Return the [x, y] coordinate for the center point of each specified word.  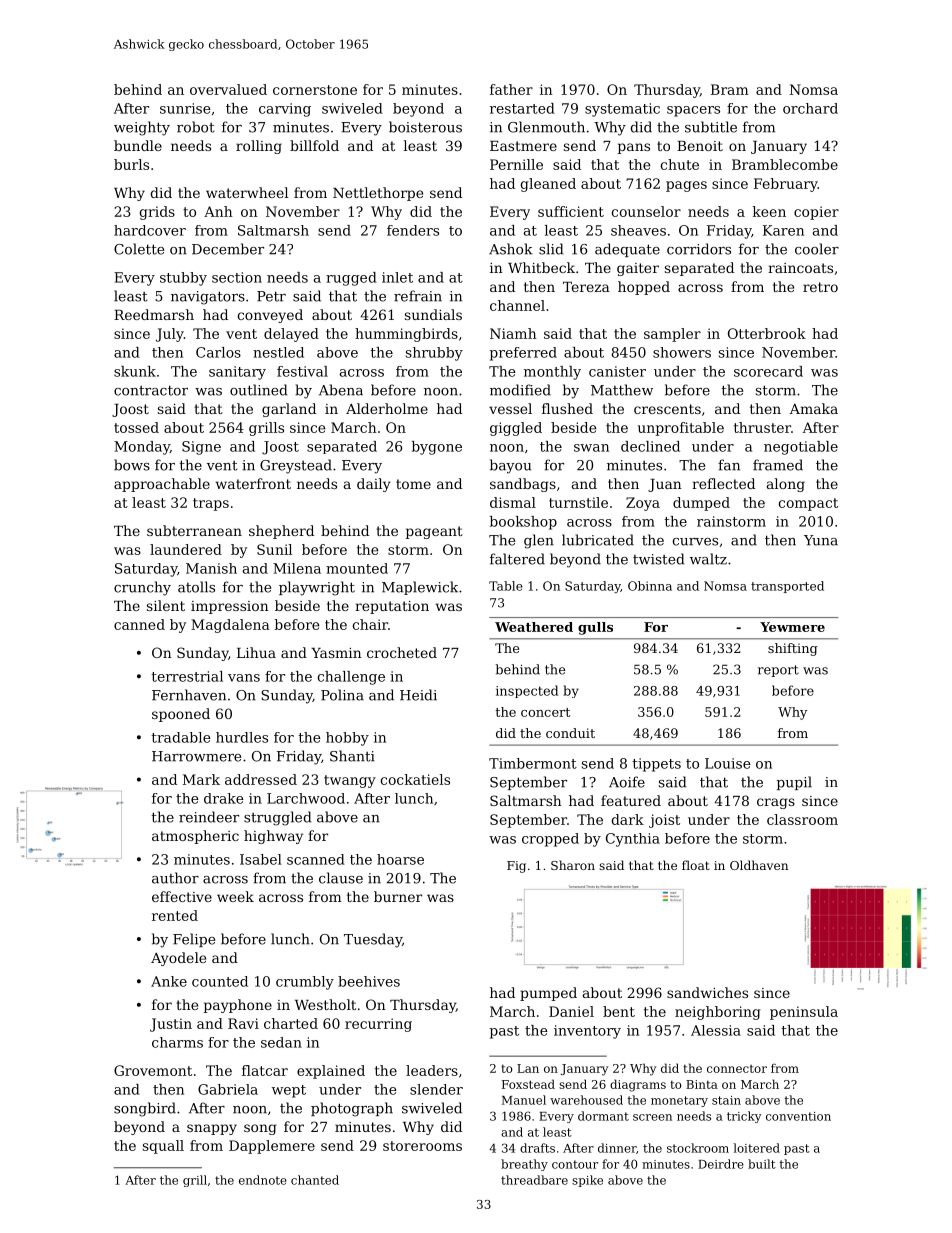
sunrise [185, 108]
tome [413, 484]
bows [132, 465]
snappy [212, 1129]
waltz [708, 559]
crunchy [142, 588]
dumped [701, 504]
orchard [810, 108]
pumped [548, 994]
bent [619, 1011]
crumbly [305, 983]
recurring [378, 1025]
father [511, 89]
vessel [510, 408]
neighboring [718, 1013]
